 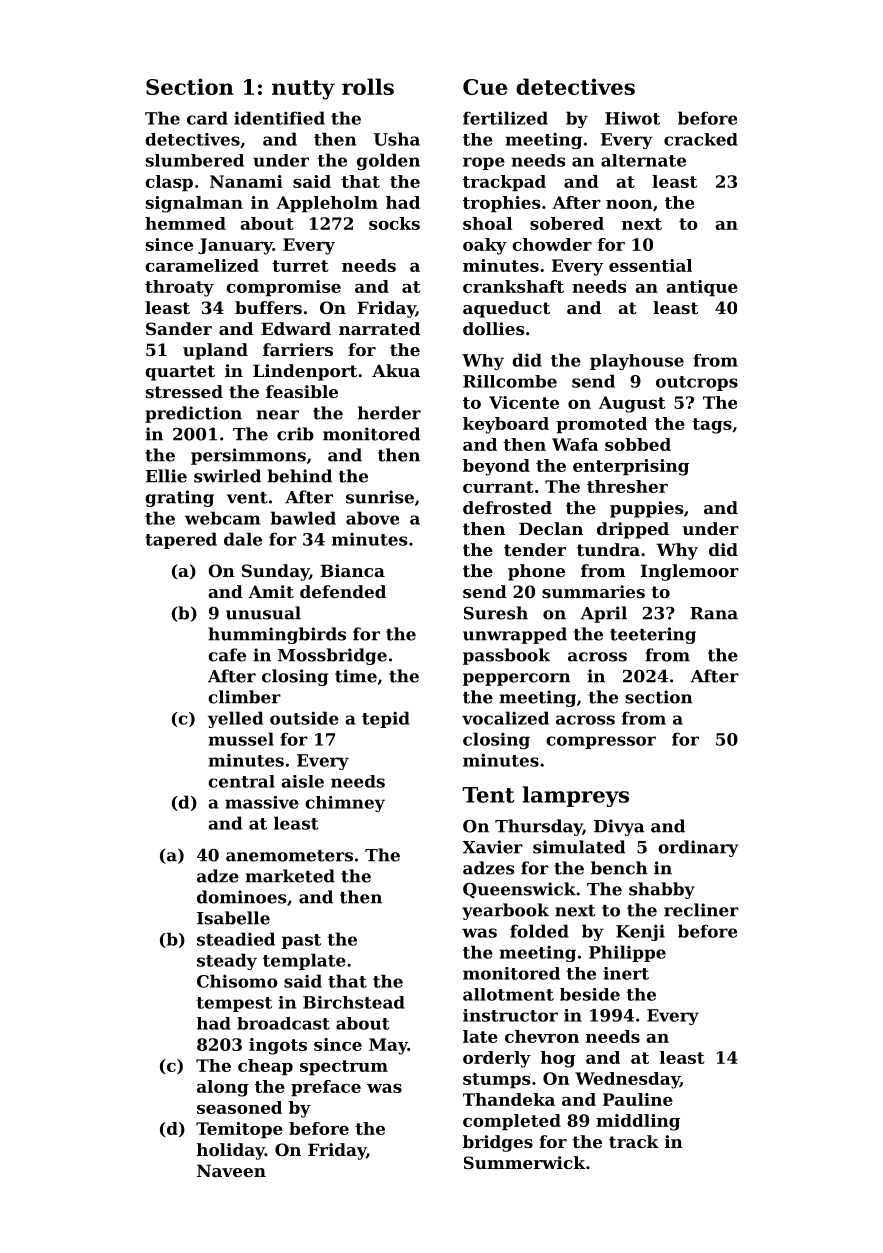 I want to click on Naveen, so click(x=231, y=1170).
